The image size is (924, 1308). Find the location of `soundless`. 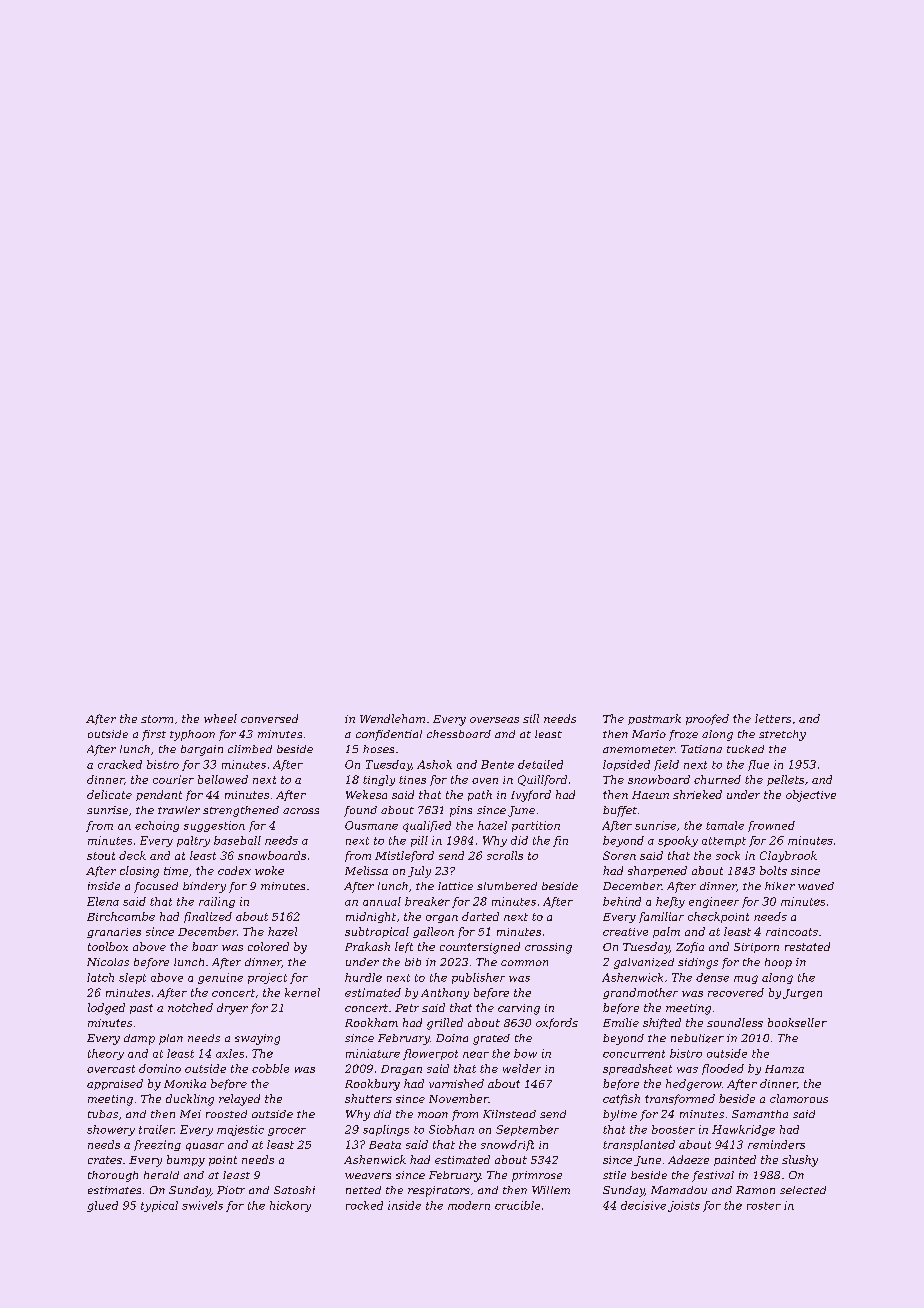

soundless is located at coordinates (735, 1022).
